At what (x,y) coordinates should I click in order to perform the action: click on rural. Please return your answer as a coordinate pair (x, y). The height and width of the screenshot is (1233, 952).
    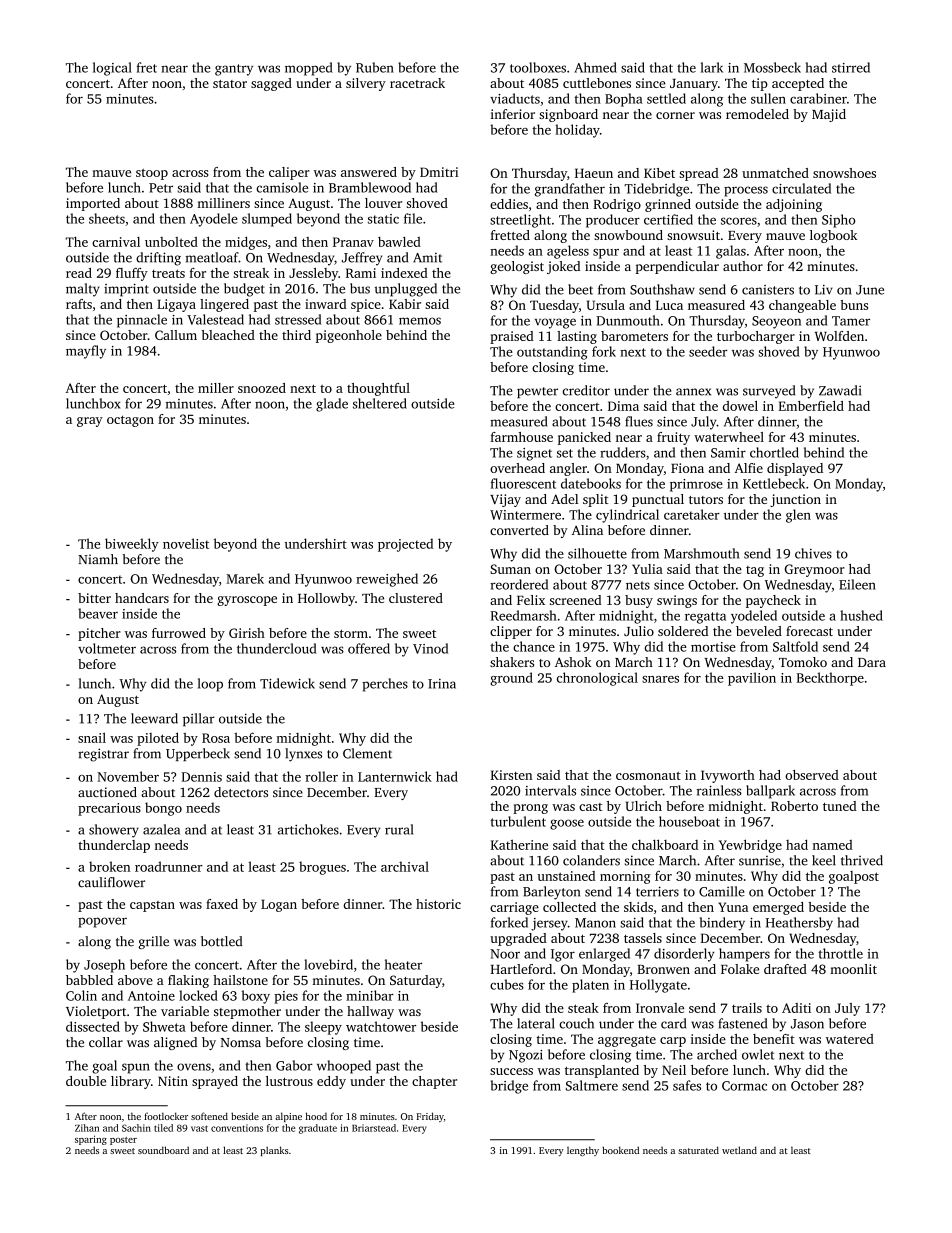
    Looking at the image, I should click on (399, 829).
